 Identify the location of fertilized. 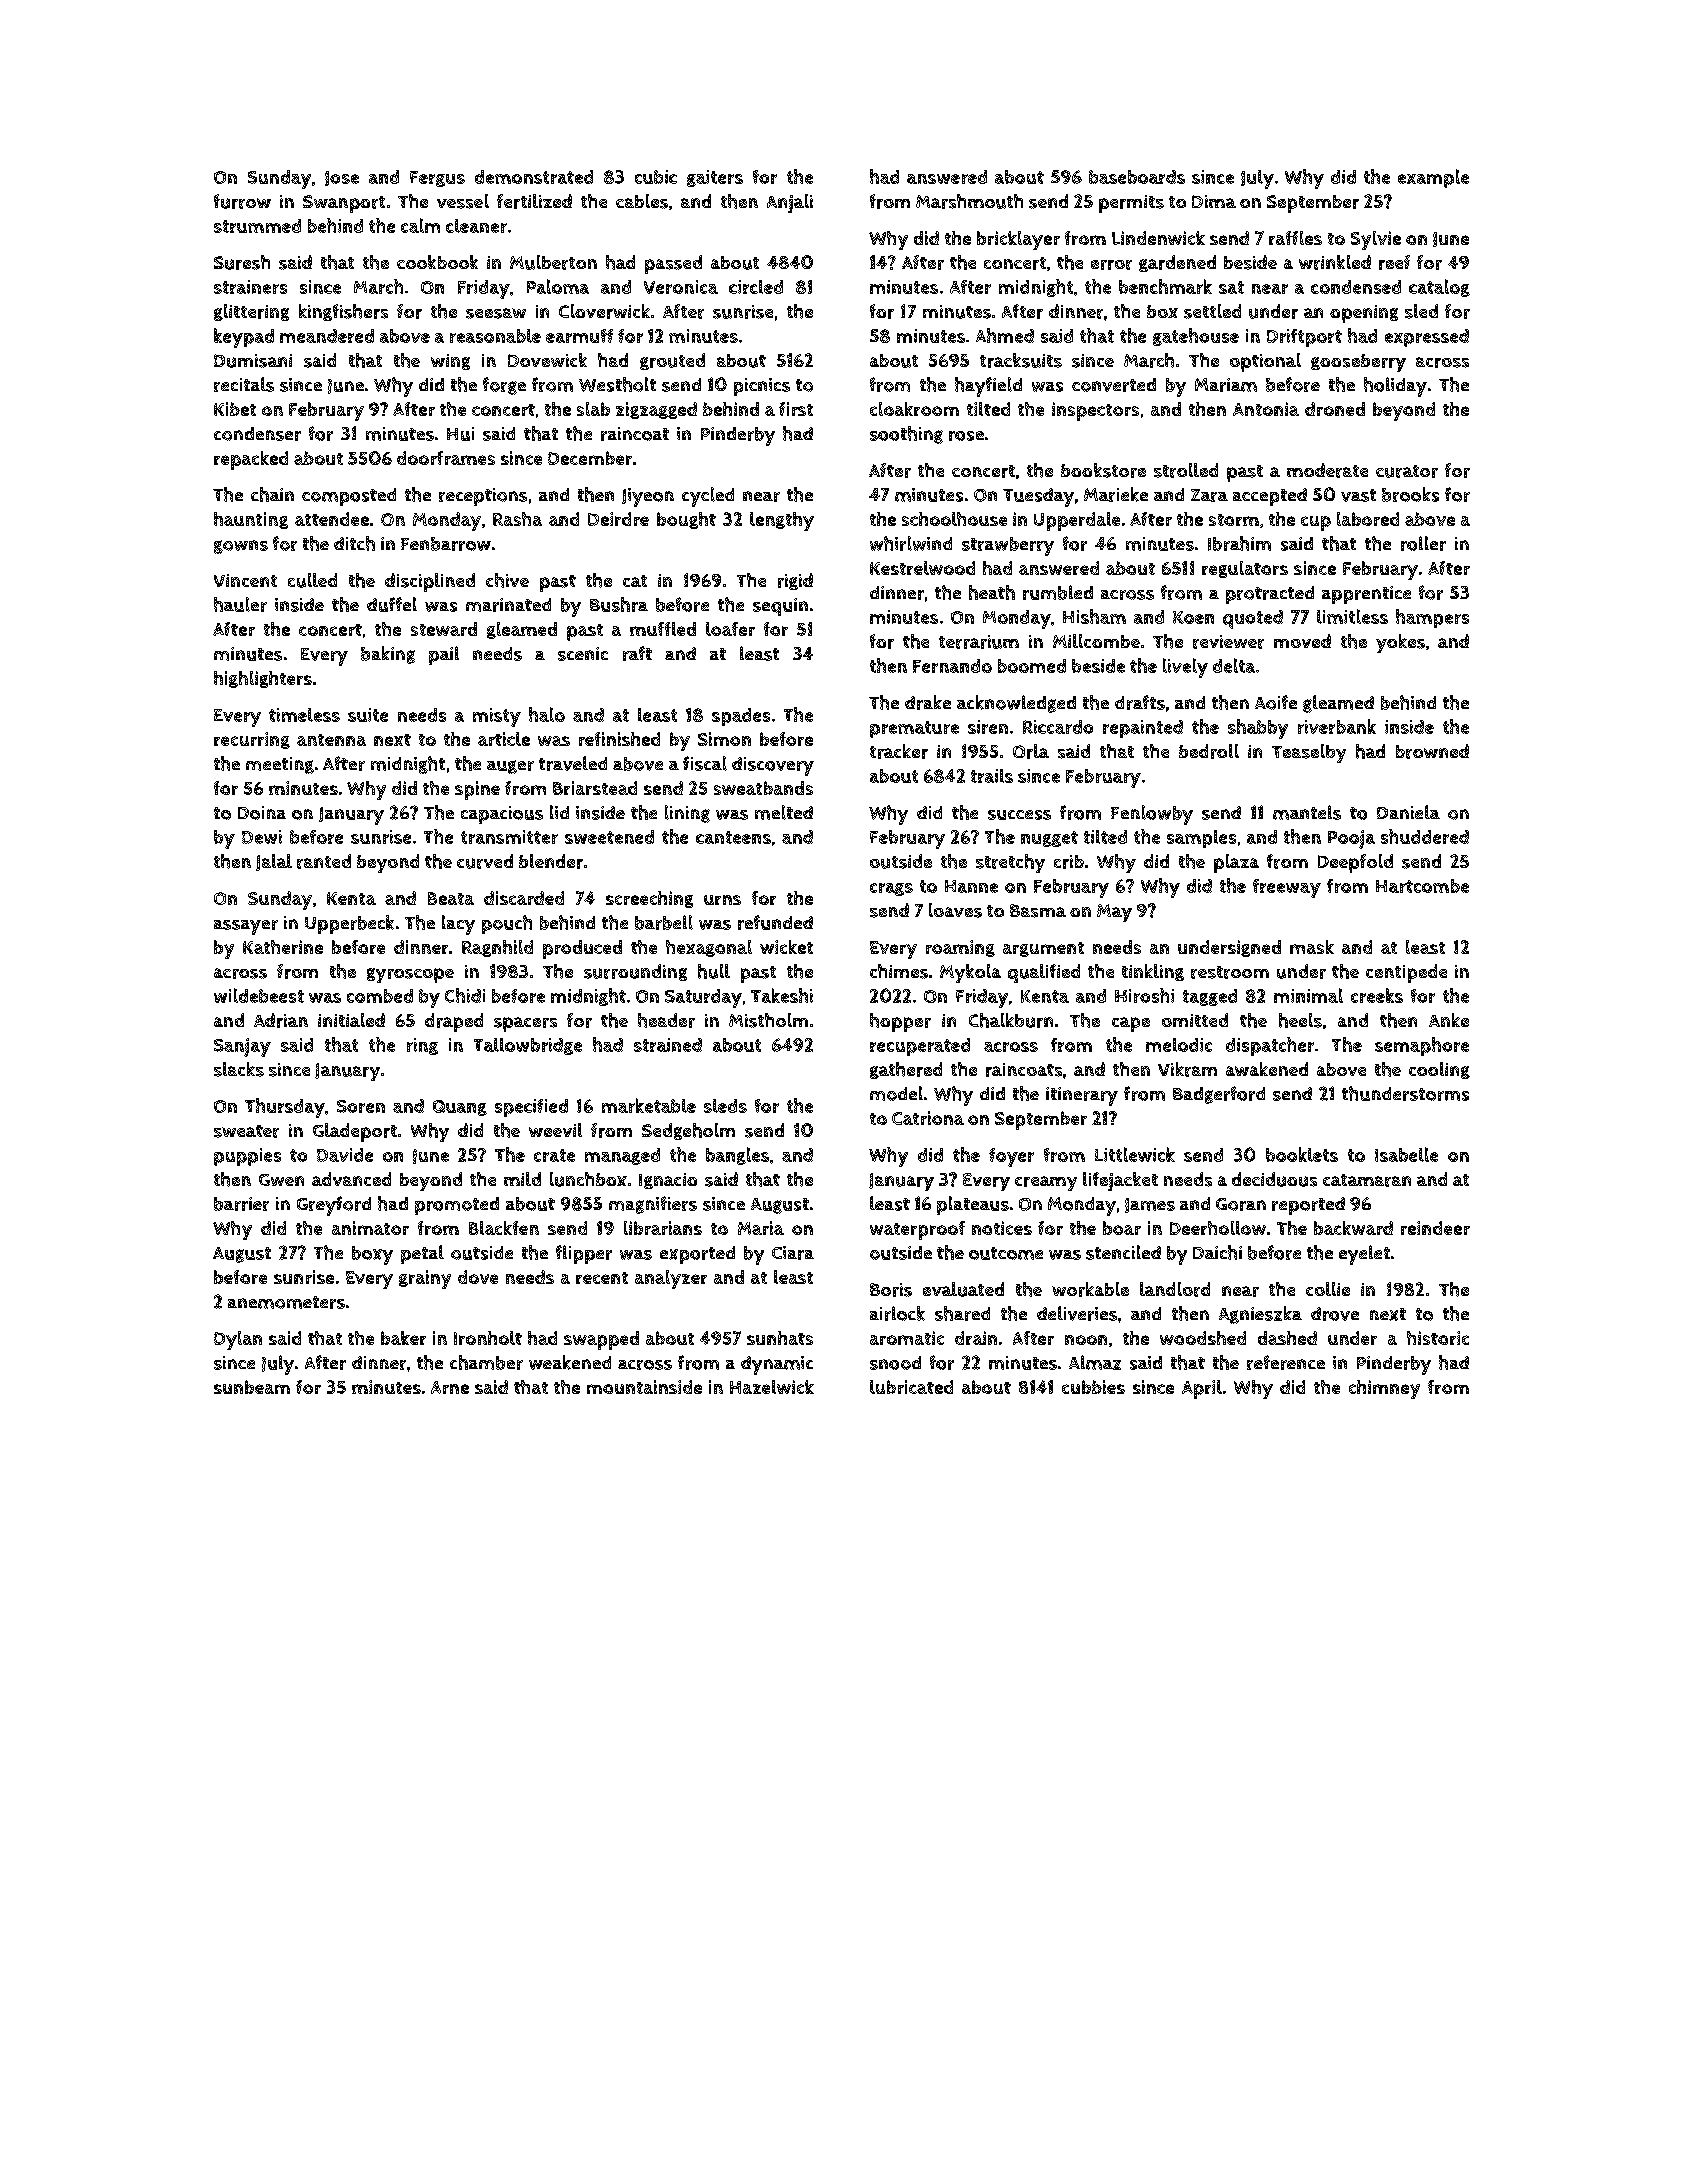
(534, 201).
